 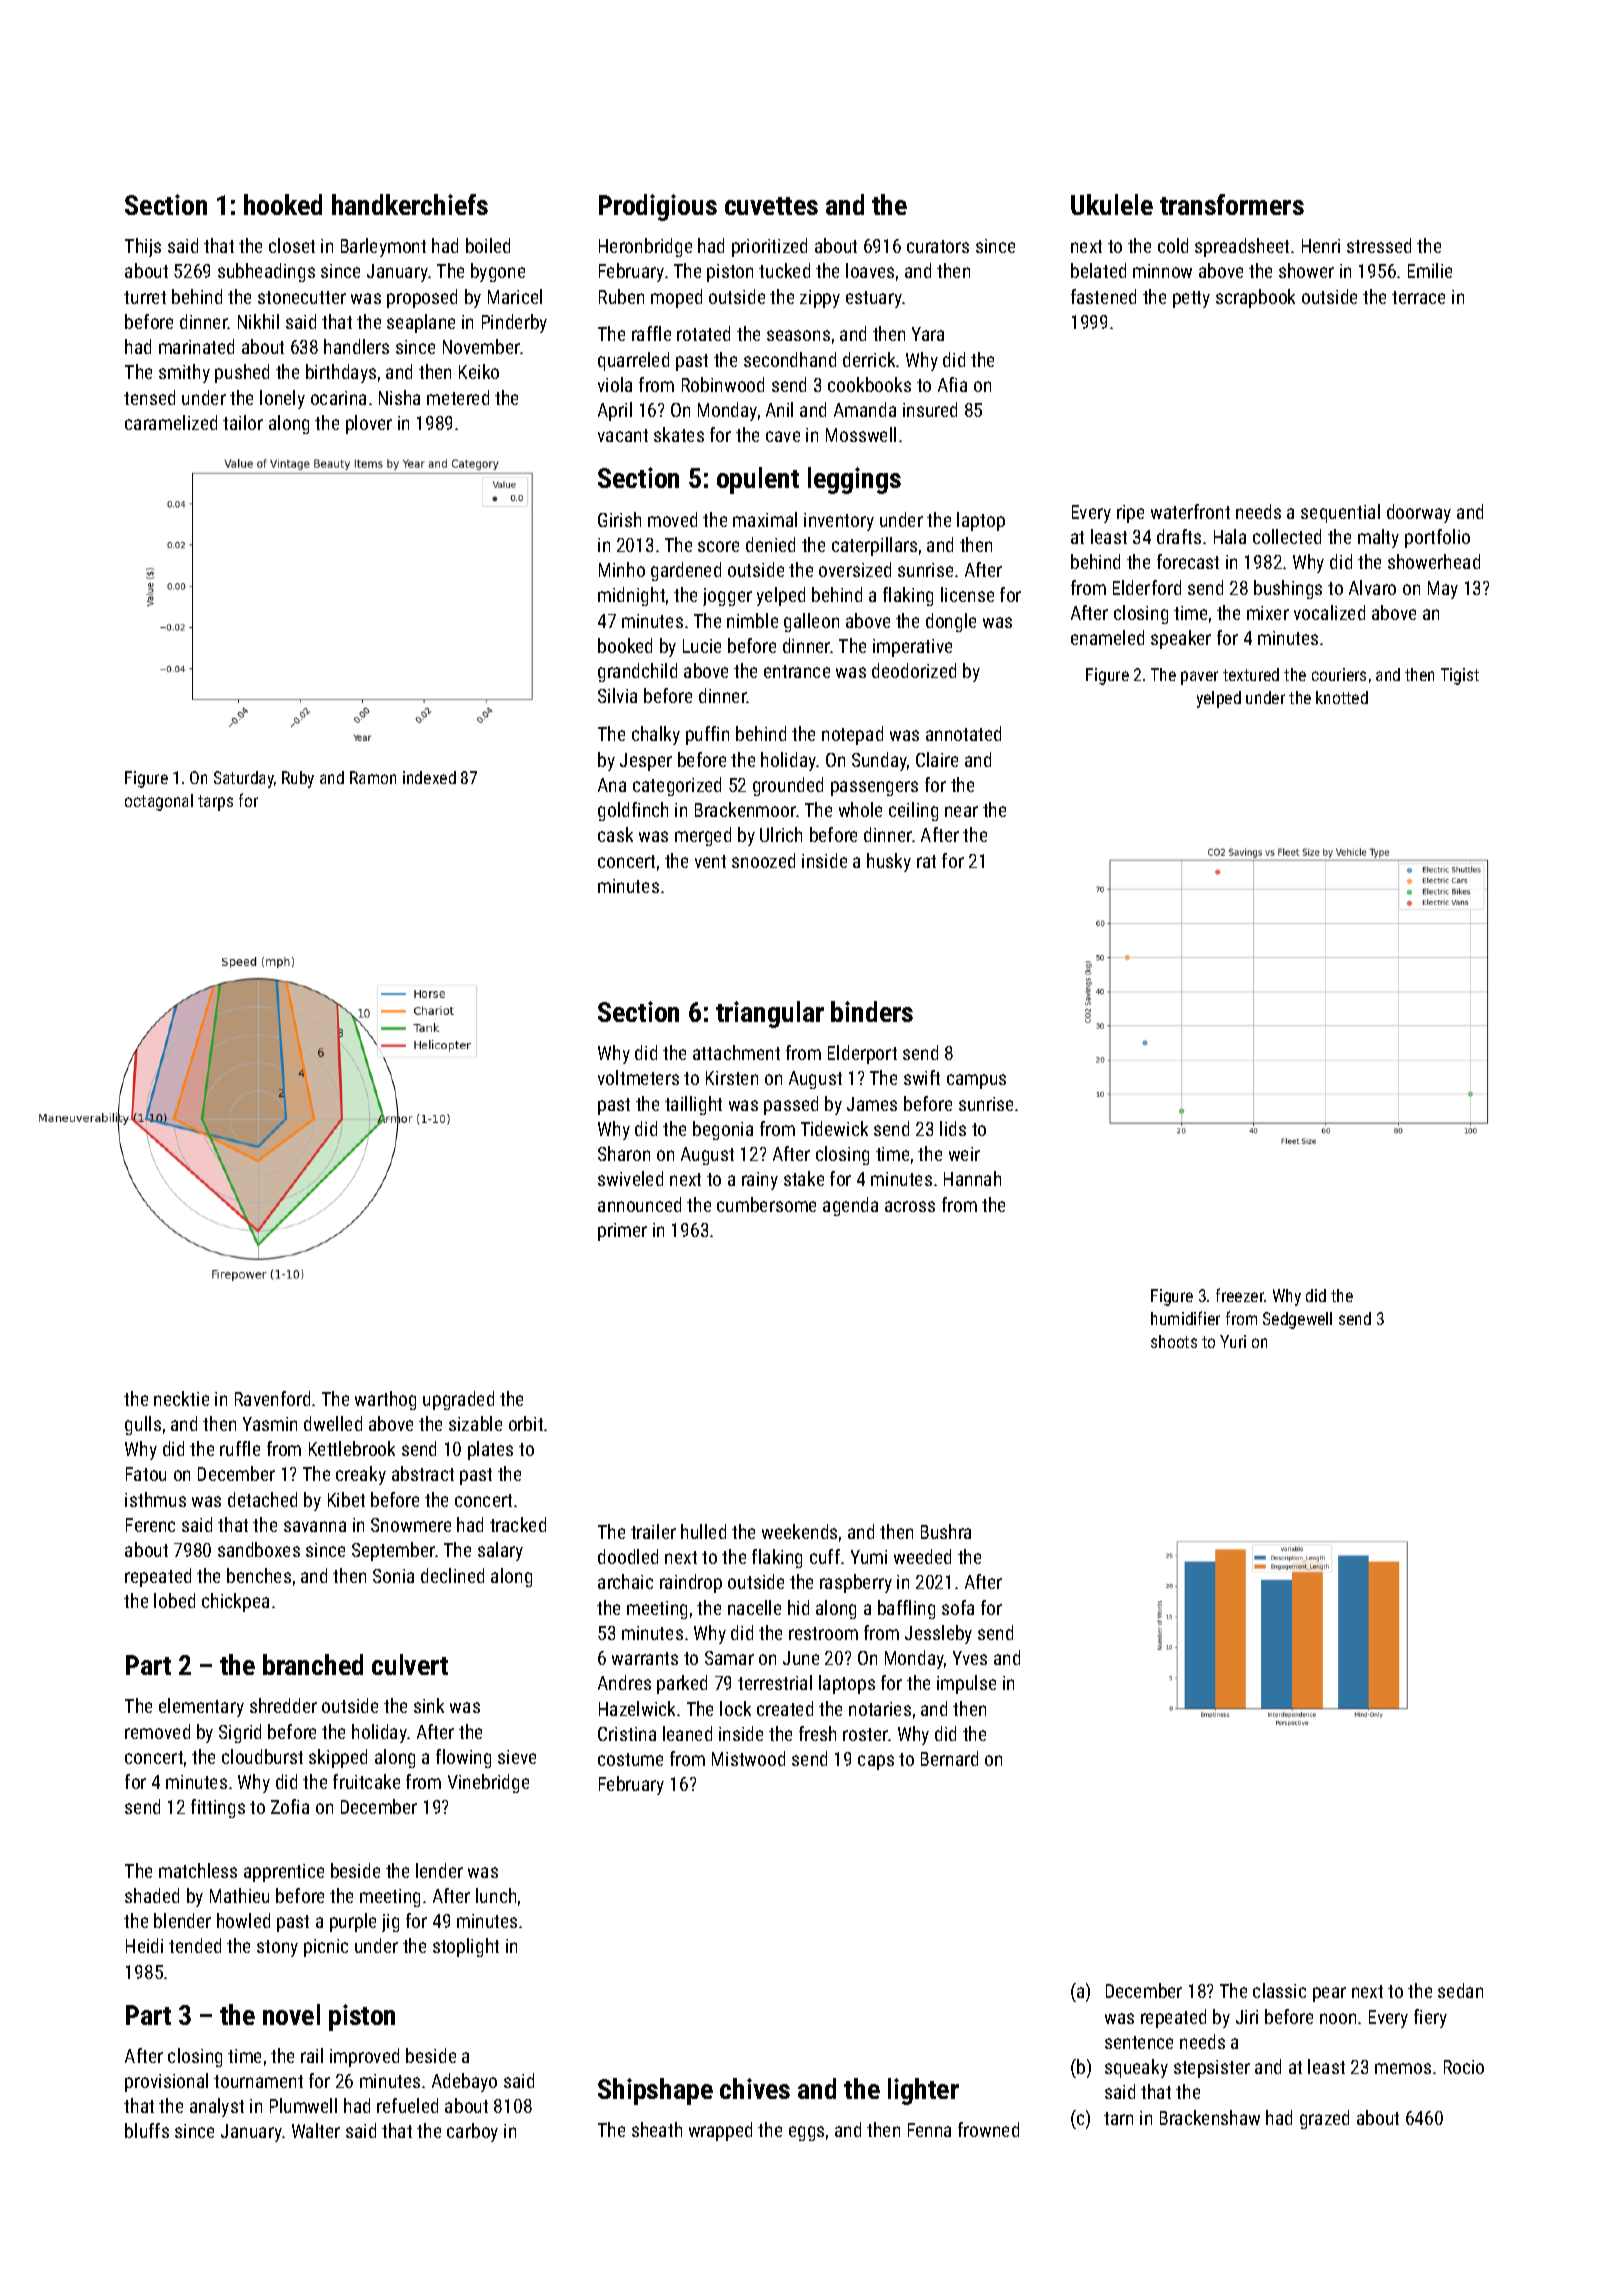 I want to click on voltmeters, so click(x=638, y=1077).
